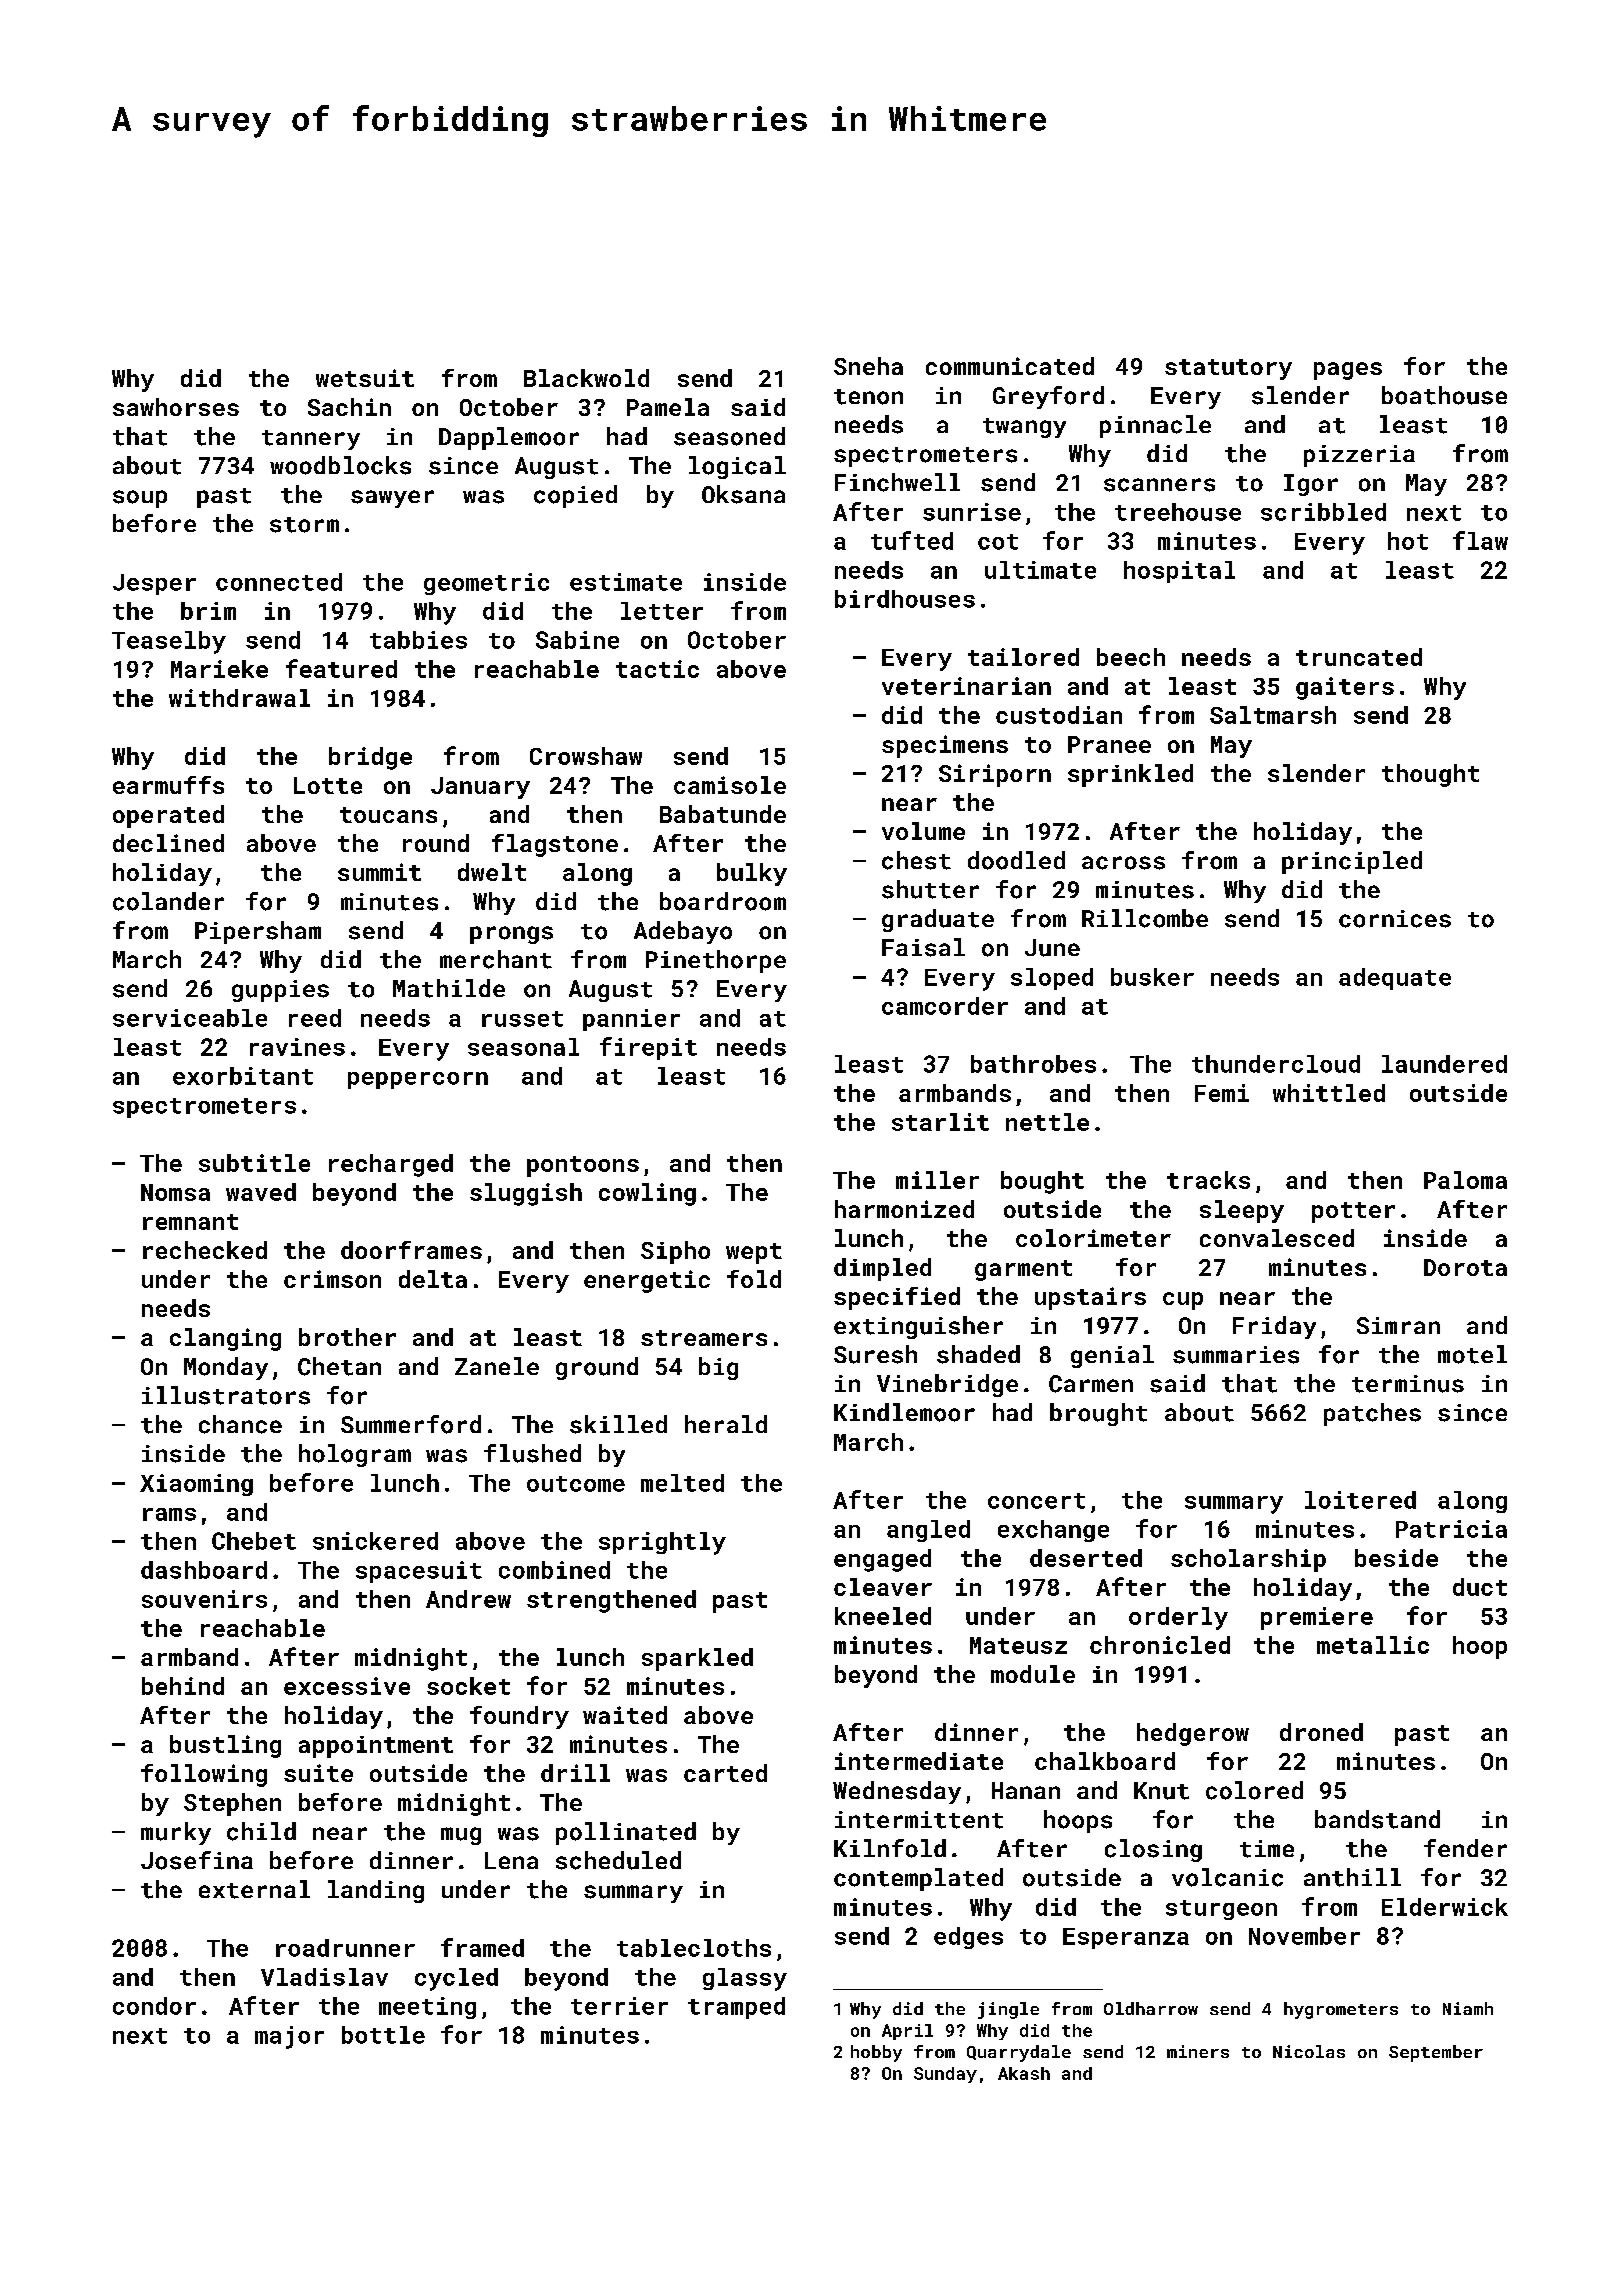 This screenshot has width=1620, height=2292. I want to click on communicated, so click(1010, 366).
